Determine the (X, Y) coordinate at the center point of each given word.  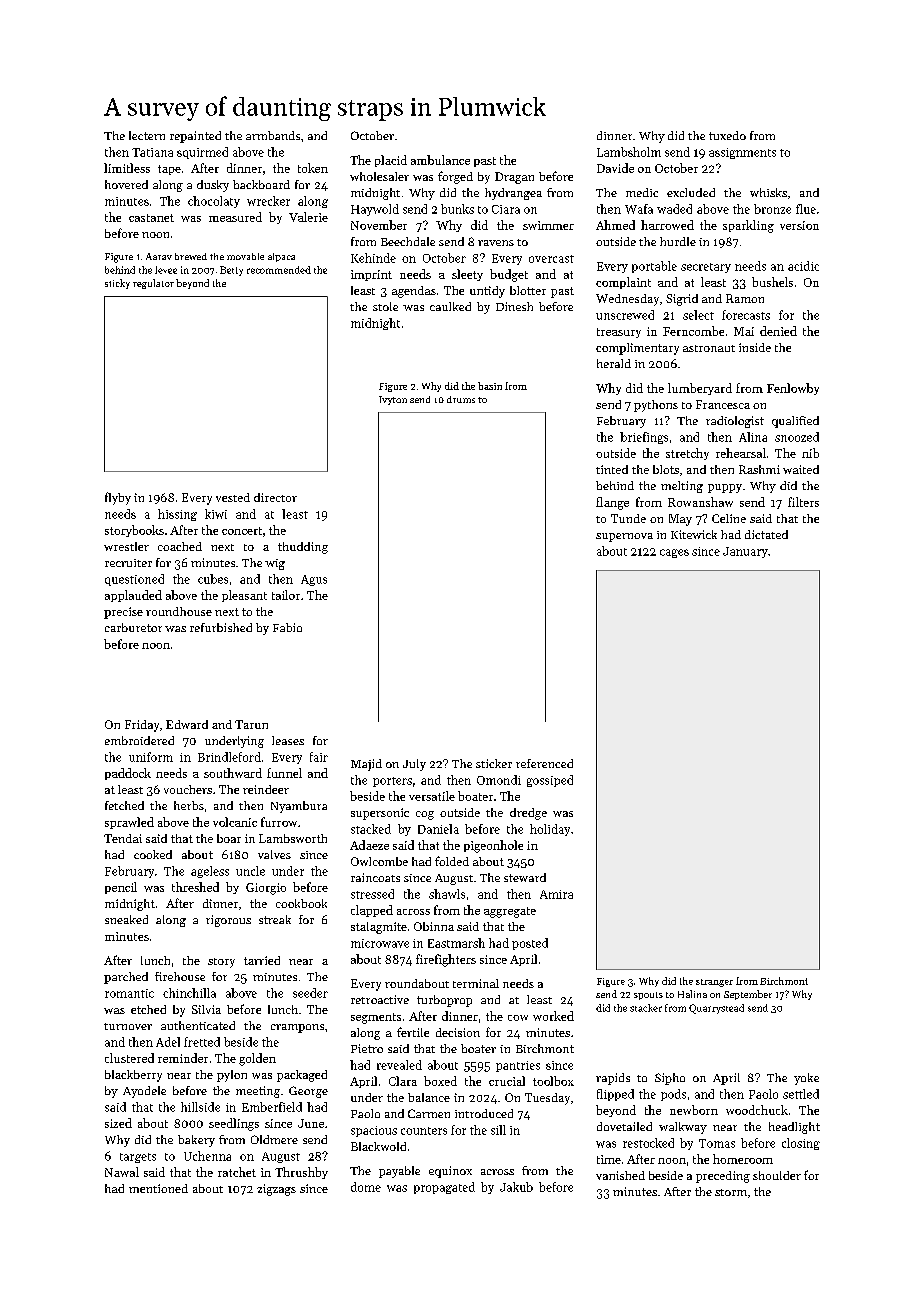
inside (755, 347)
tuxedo (727, 135)
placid (391, 161)
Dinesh (514, 306)
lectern (147, 135)
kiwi (216, 514)
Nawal (122, 1172)
